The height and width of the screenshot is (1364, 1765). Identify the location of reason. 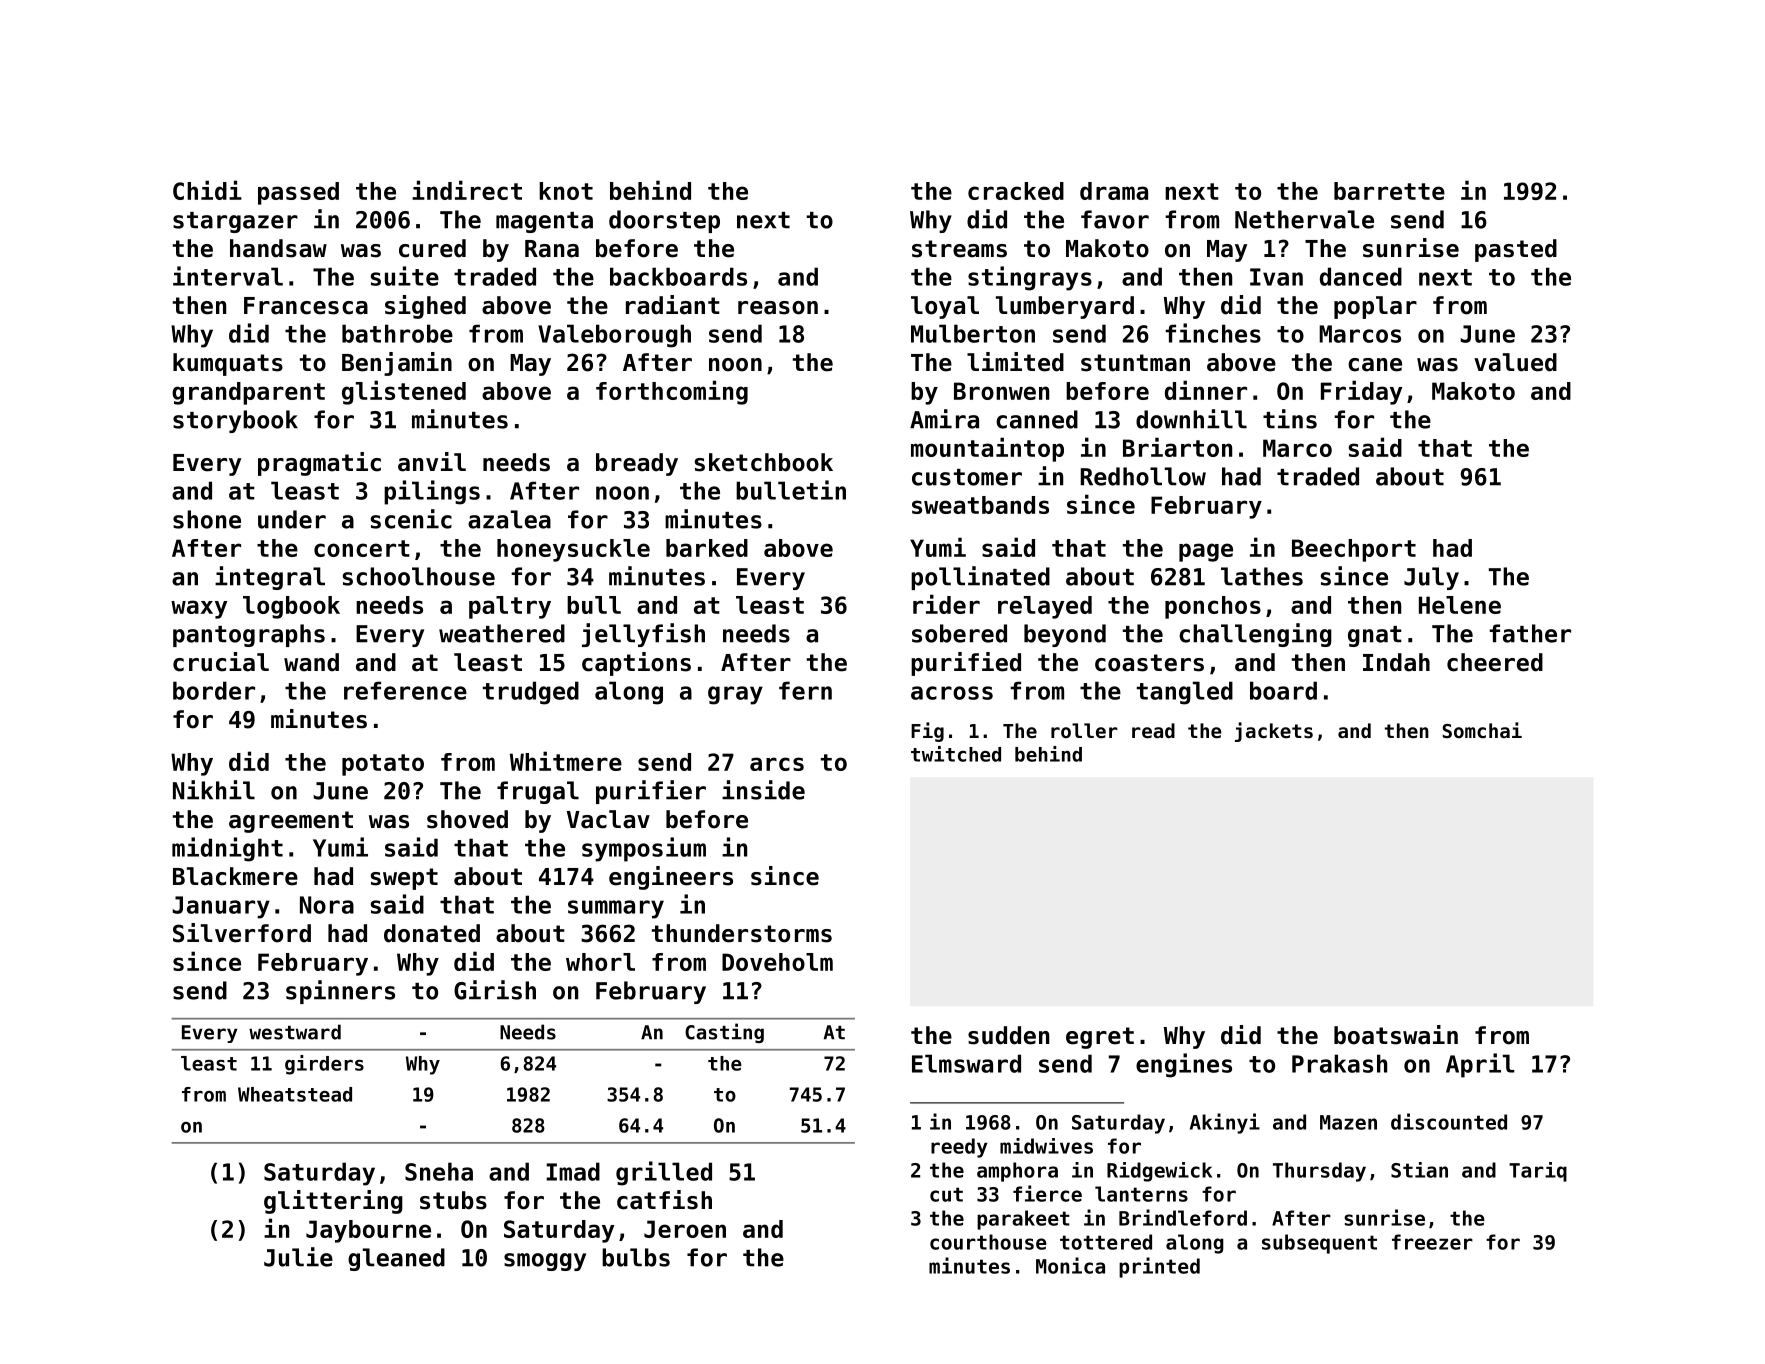
(778, 308).
